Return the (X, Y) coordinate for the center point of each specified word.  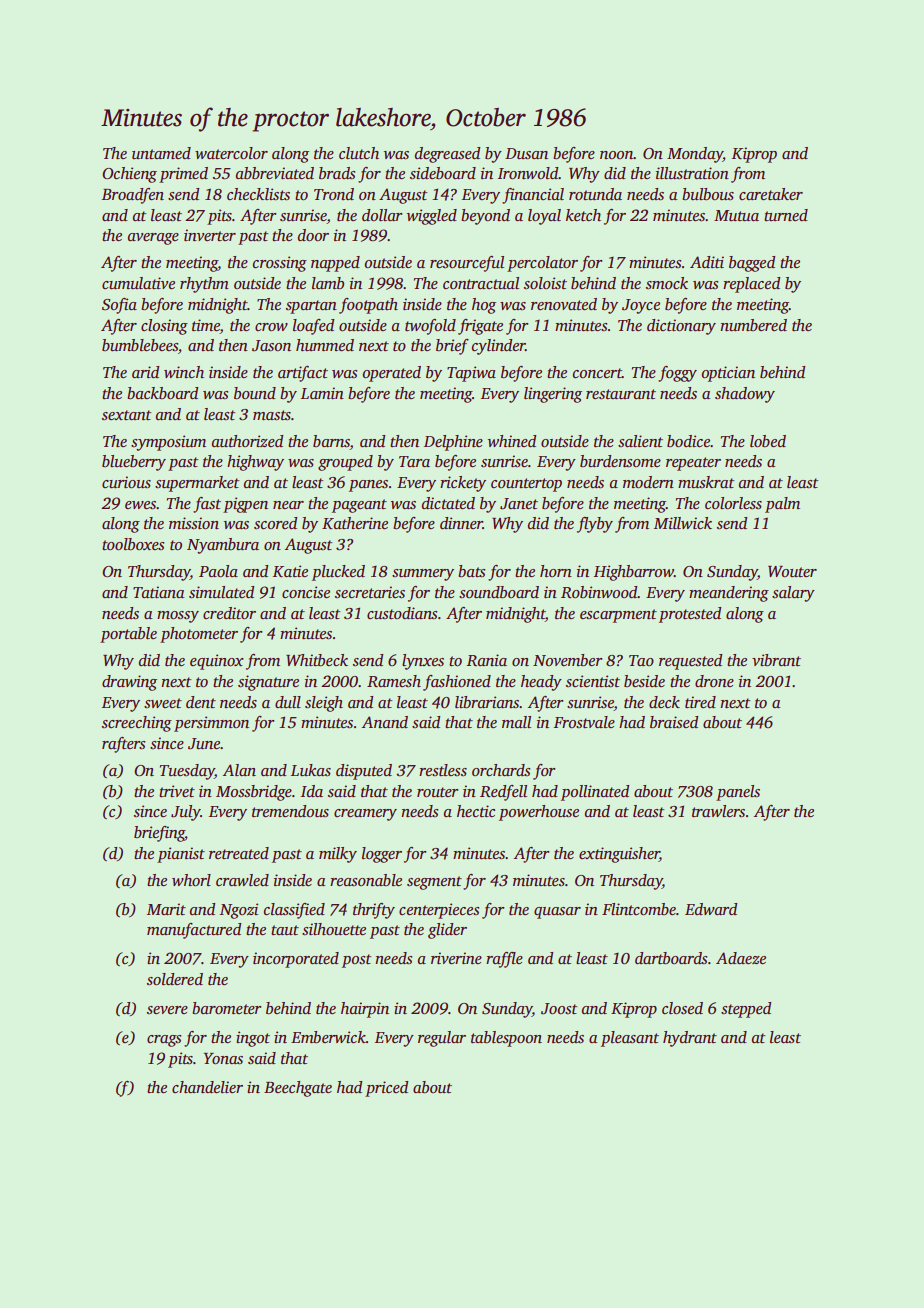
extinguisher (619, 855)
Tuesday (187, 772)
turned (786, 215)
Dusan (526, 154)
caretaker (771, 194)
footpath (368, 306)
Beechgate (298, 1089)
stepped (746, 1010)
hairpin (365, 1010)
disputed (364, 772)
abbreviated (275, 173)
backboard (162, 393)
